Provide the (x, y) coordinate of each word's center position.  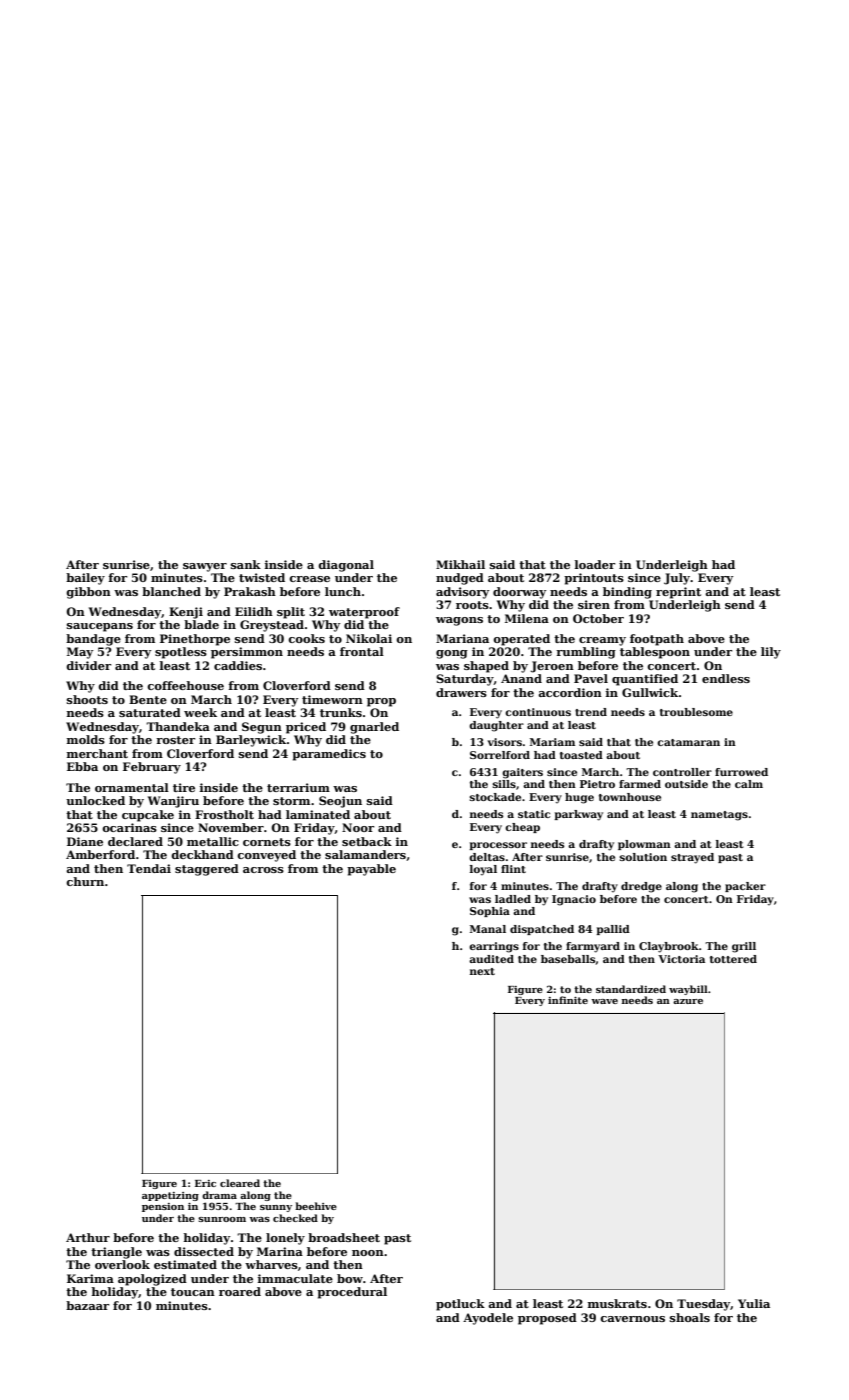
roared (240, 1291)
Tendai (149, 868)
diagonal (346, 566)
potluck (460, 1305)
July (677, 579)
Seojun (340, 802)
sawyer (205, 567)
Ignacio (574, 900)
